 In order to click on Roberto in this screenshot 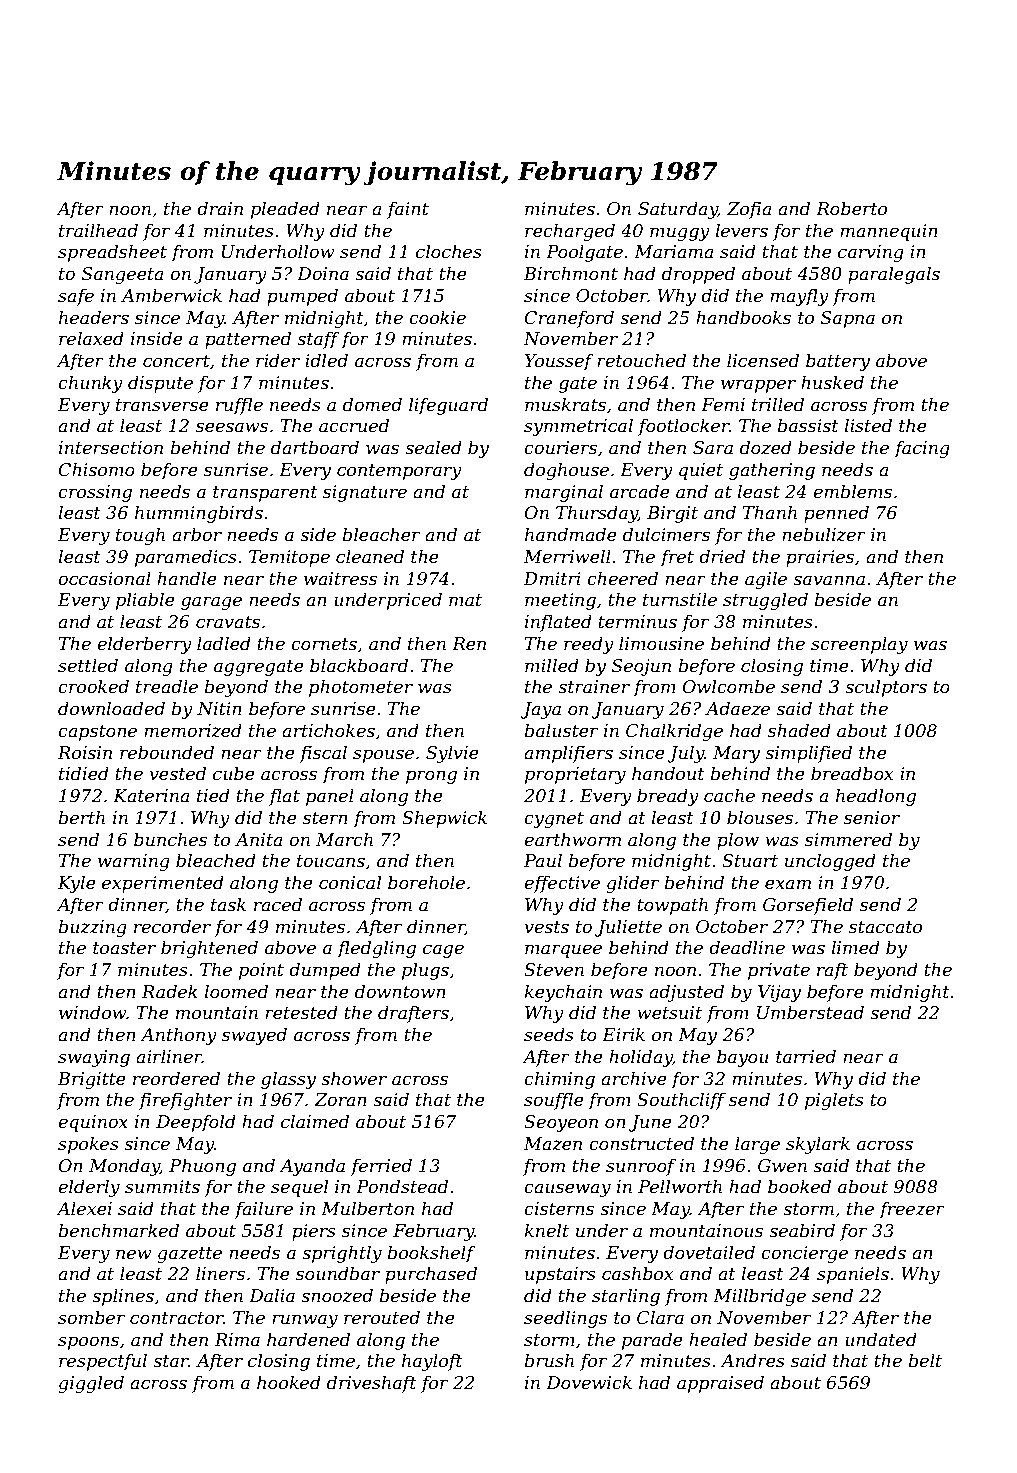, I will do `click(851, 208)`.
